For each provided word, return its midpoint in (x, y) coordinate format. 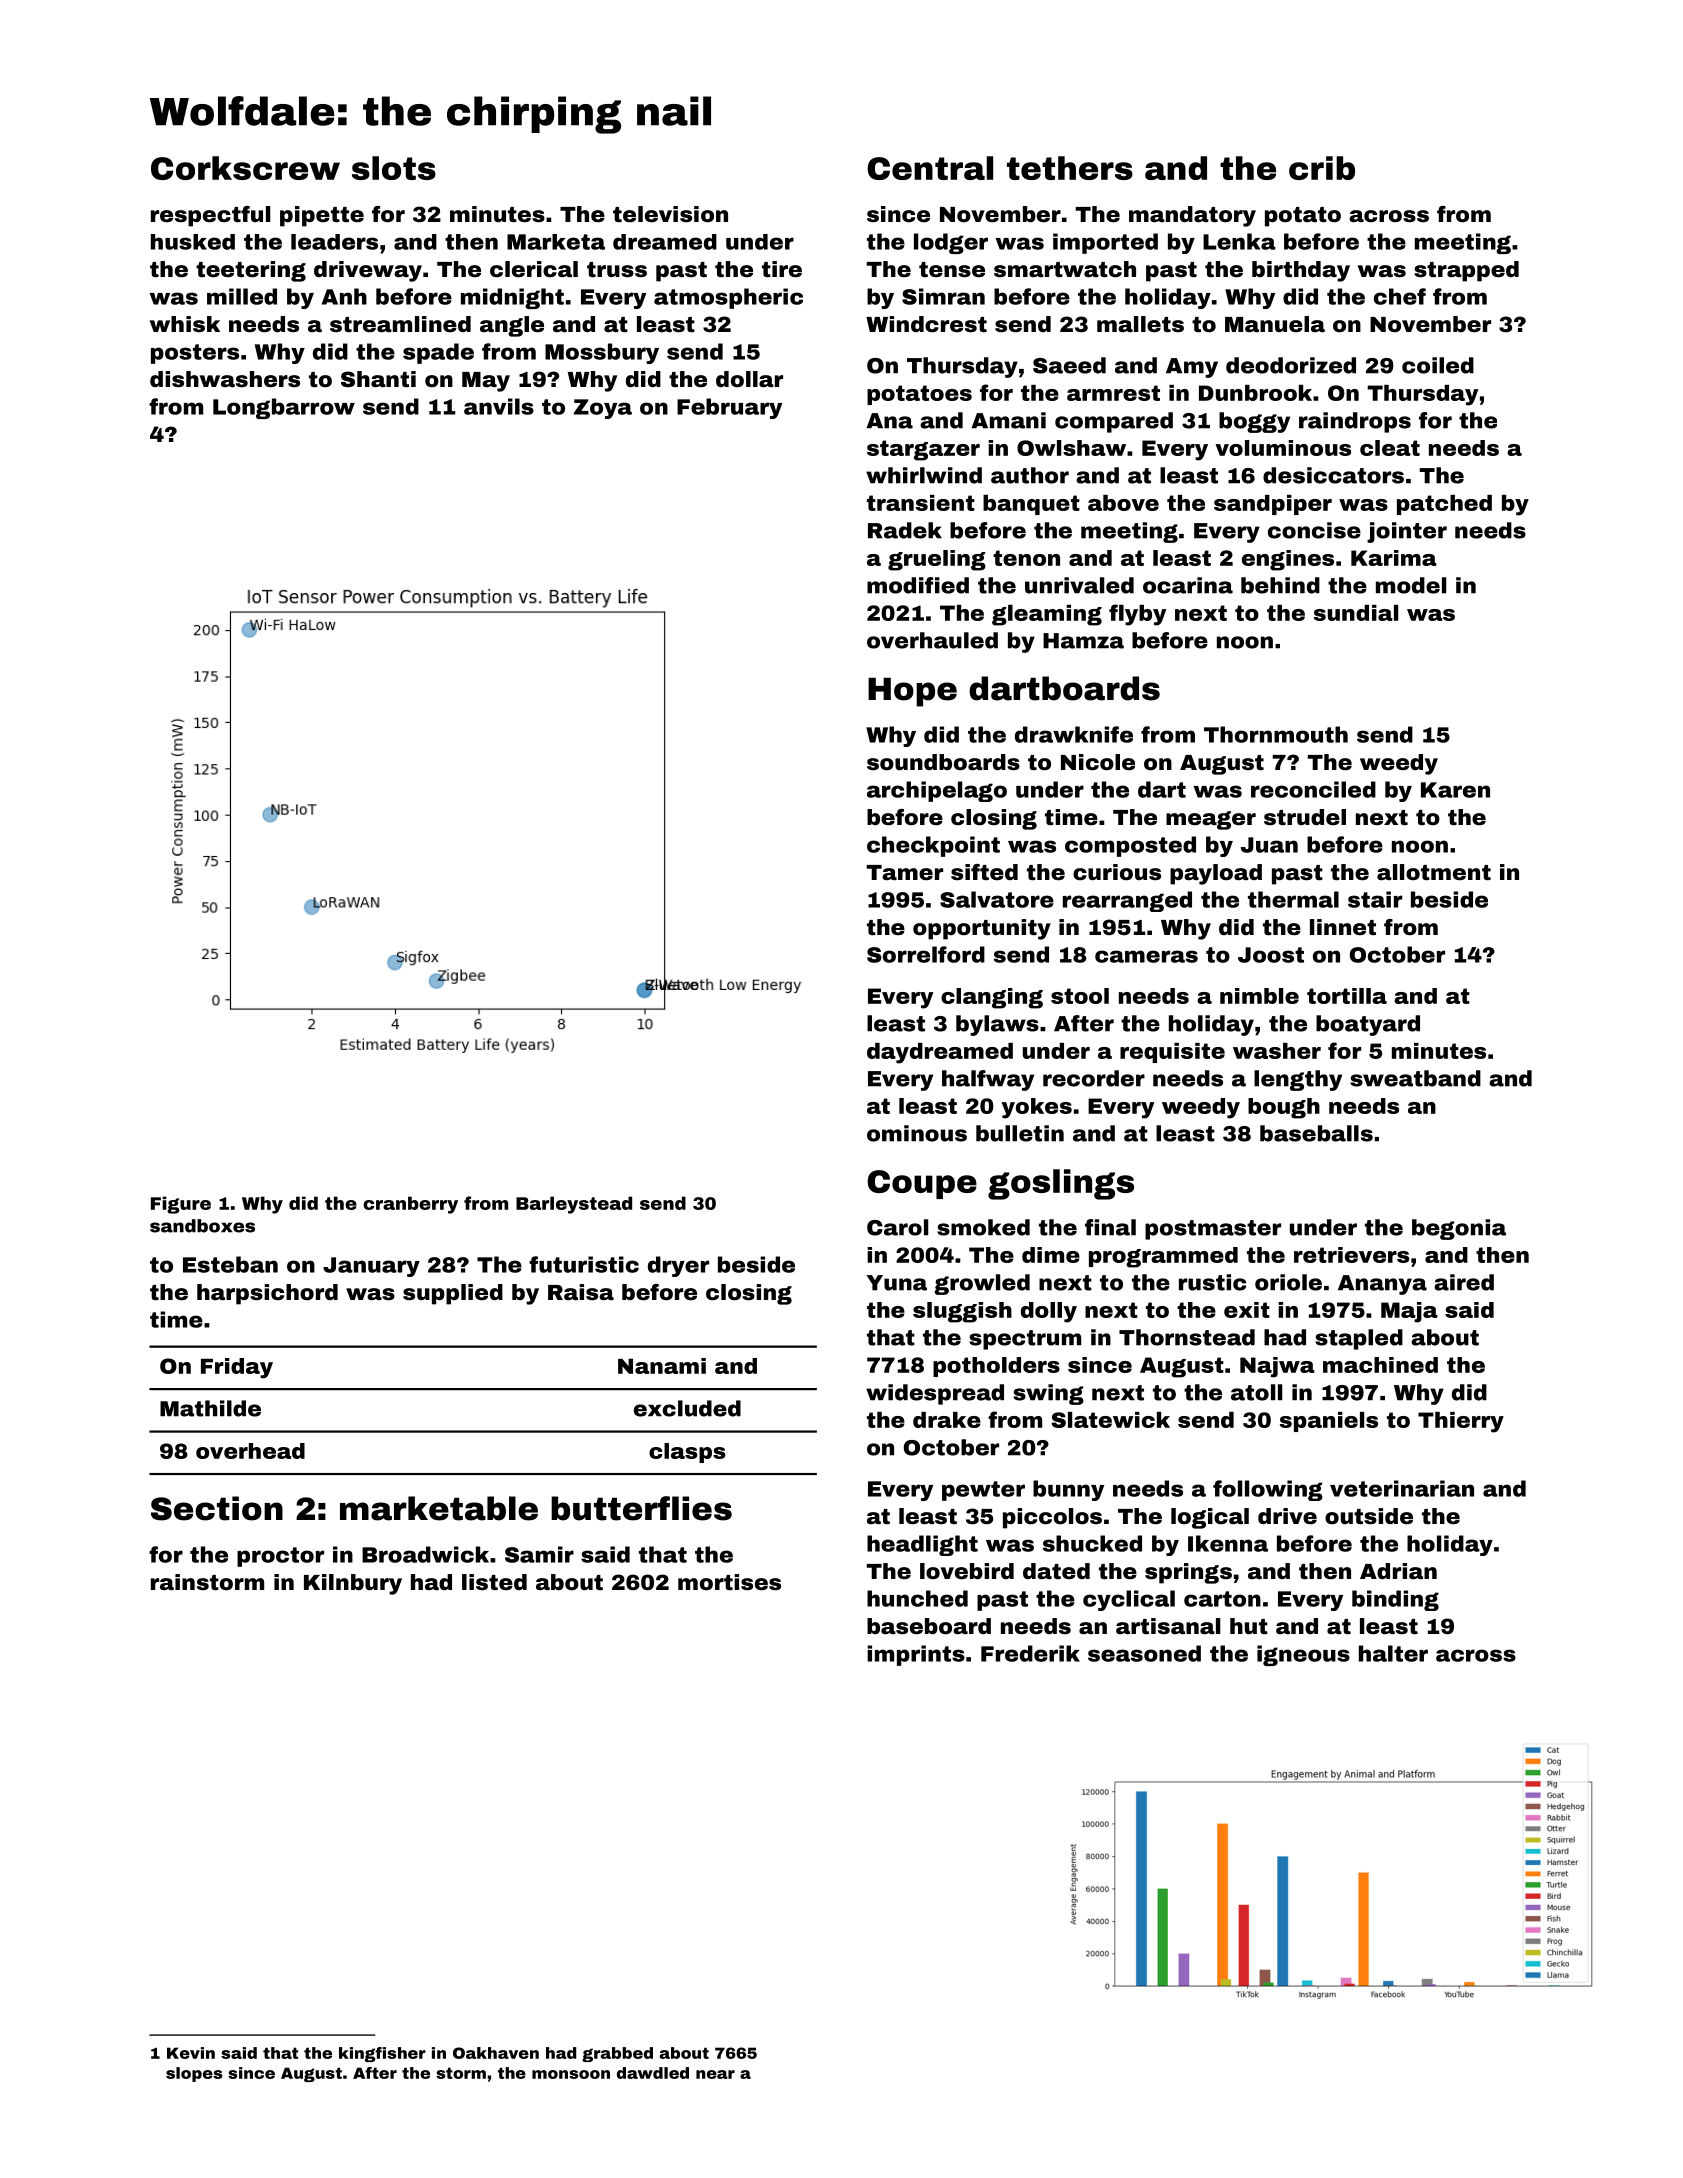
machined (1380, 1365)
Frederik (1030, 1653)
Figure (181, 1205)
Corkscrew (245, 168)
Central (930, 168)
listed (494, 1582)
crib (1322, 168)
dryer (678, 1266)
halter (1393, 1653)
